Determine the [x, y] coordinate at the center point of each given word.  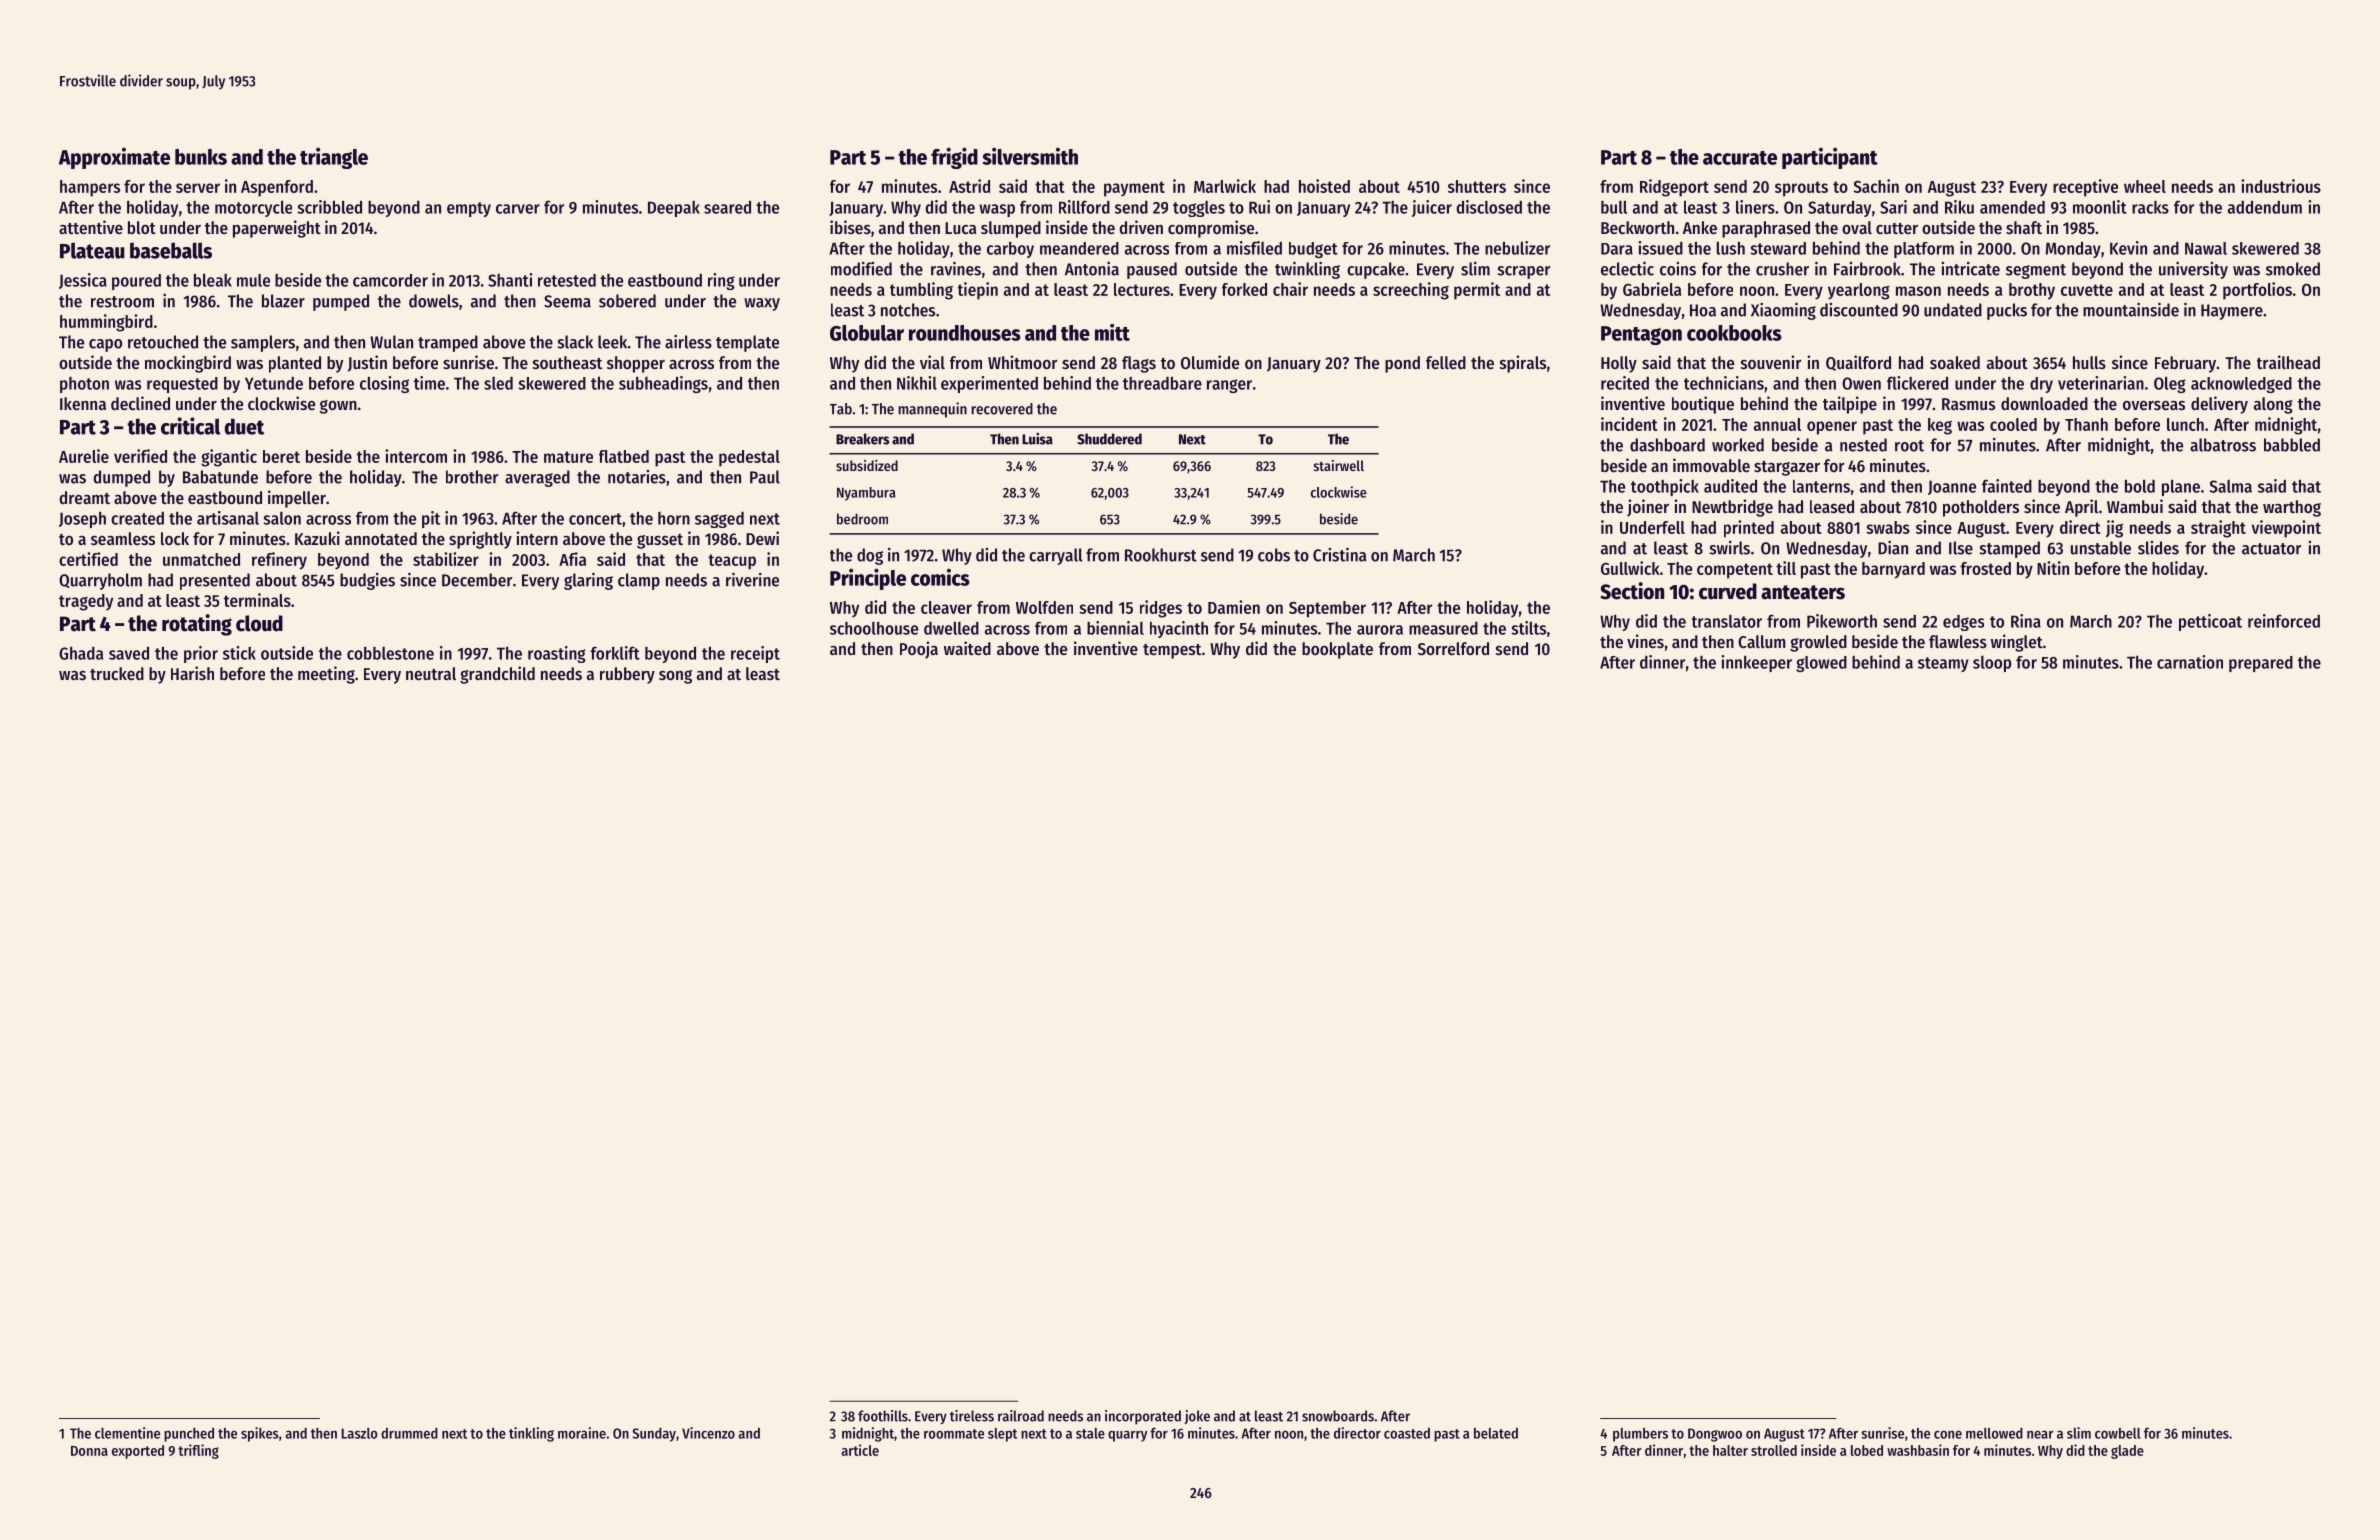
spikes [260, 1434]
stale [1090, 1433]
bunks [201, 157]
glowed [1821, 664]
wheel [2145, 186]
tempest [1172, 651]
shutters [1477, 186]
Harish [192, 673]
